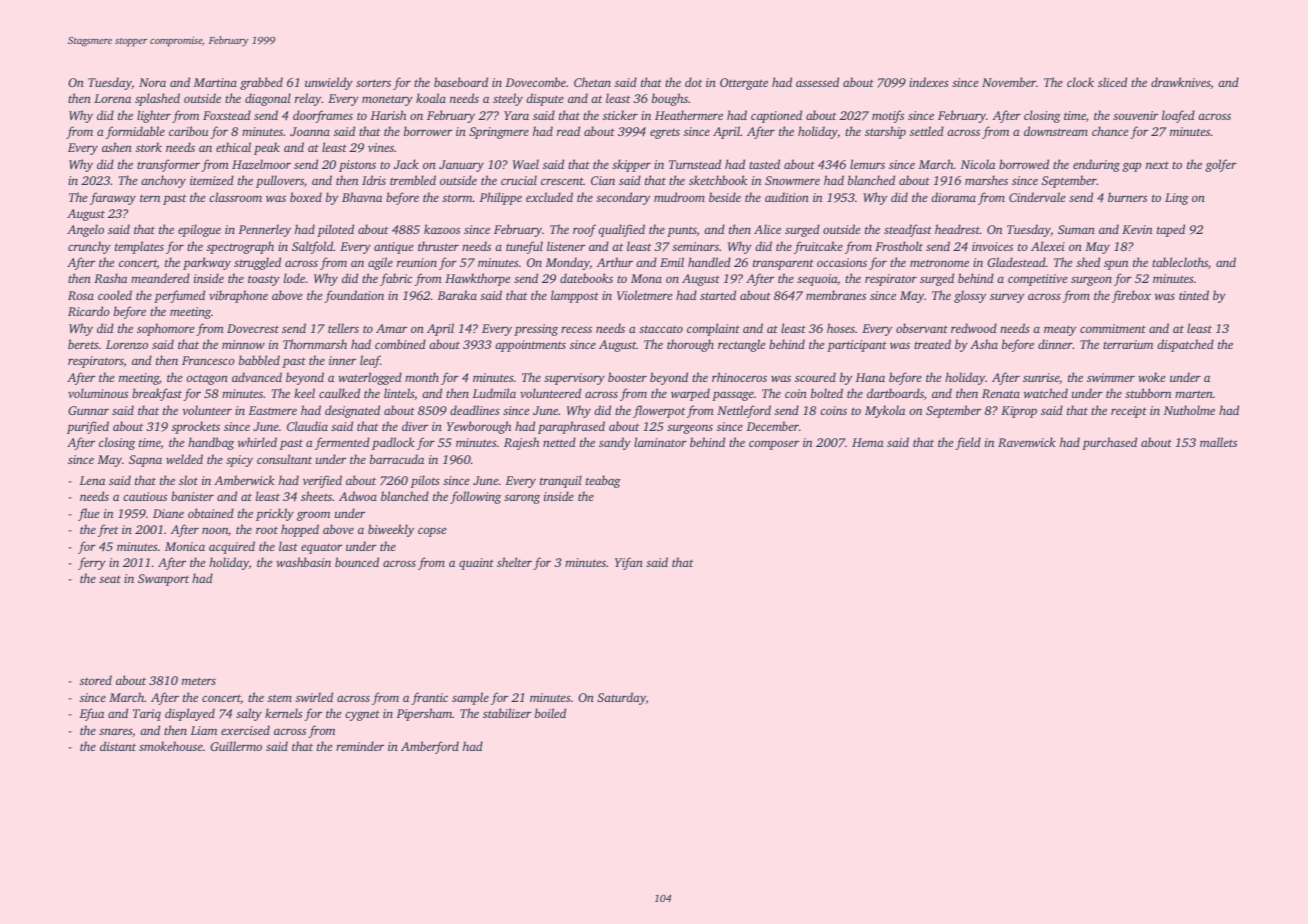  What do you see at coordinates (561, 481) in the screenshot?
I see `tranquil` at bounding box center [561, 481].
